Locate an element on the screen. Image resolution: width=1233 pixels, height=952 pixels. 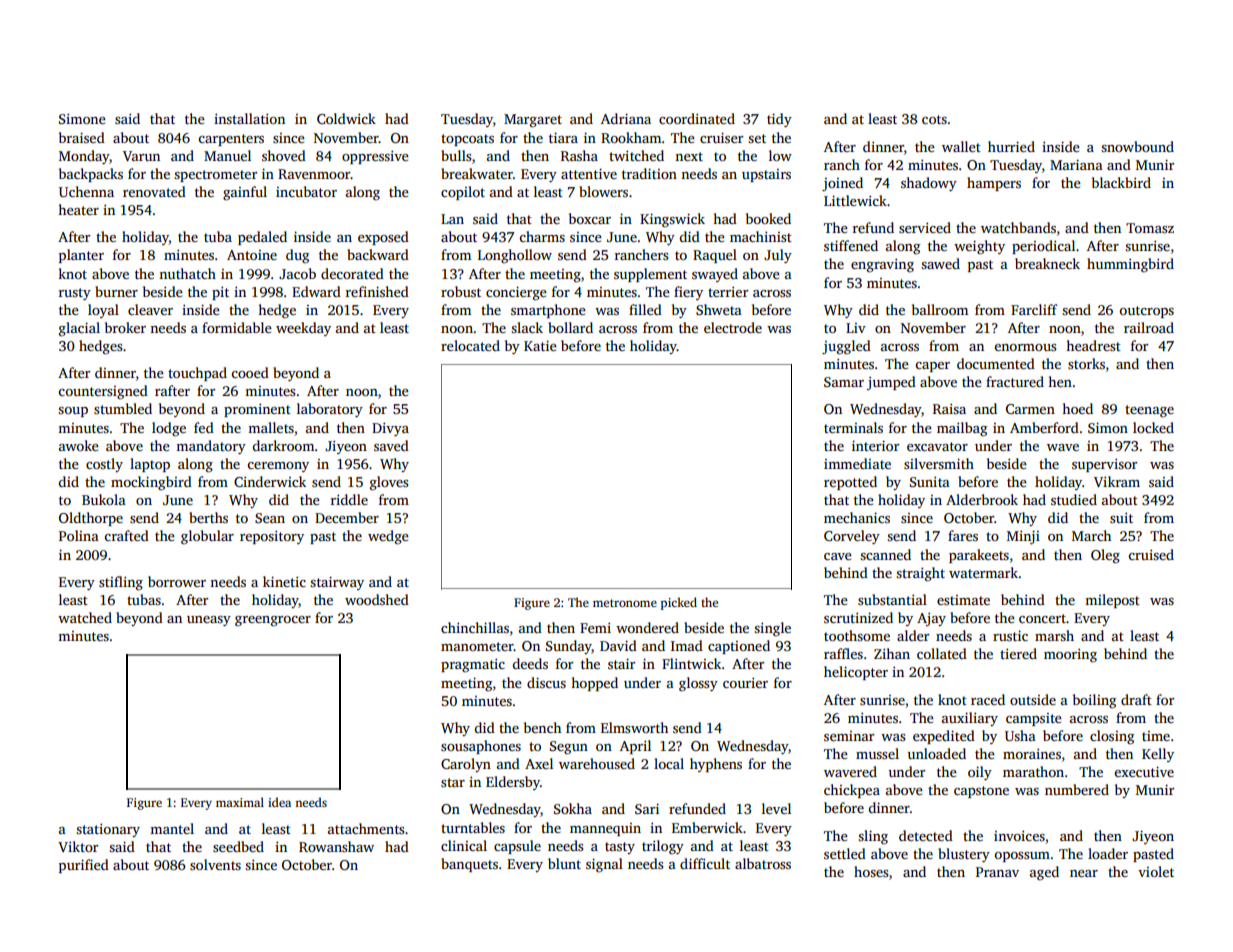
milepost is located at coordinates (1112, 601).
